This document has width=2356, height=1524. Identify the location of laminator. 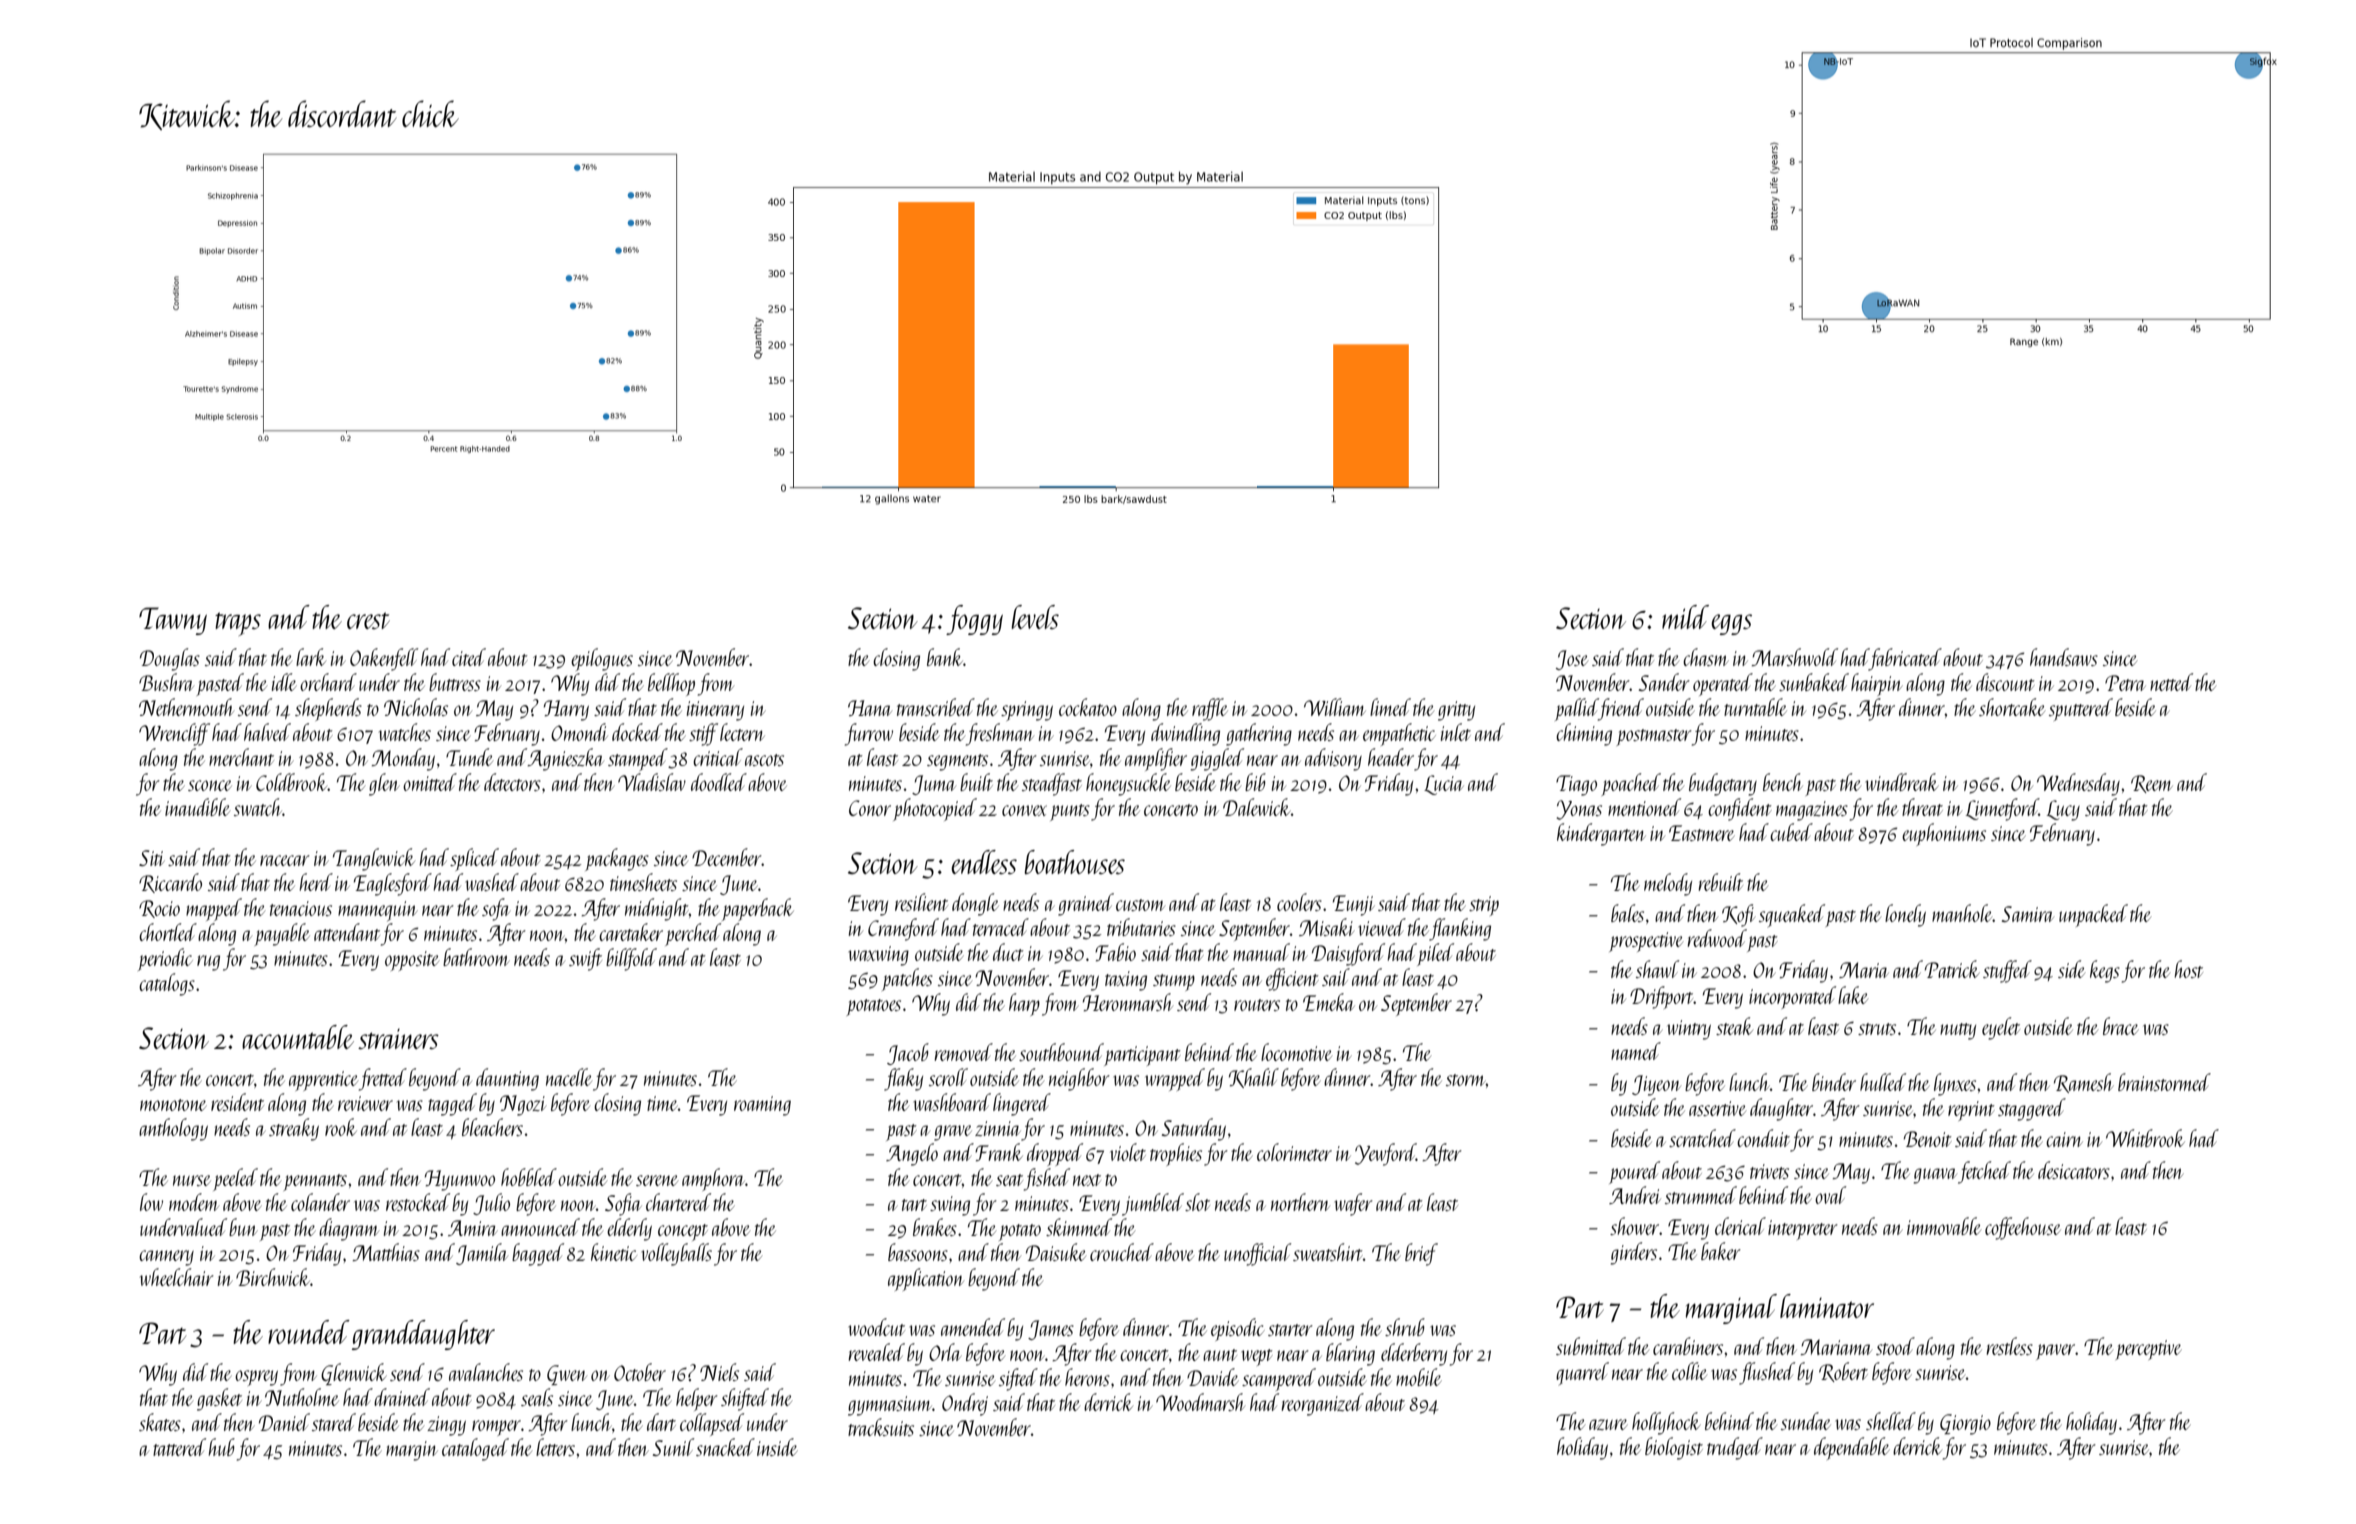
(1827, 1306).
